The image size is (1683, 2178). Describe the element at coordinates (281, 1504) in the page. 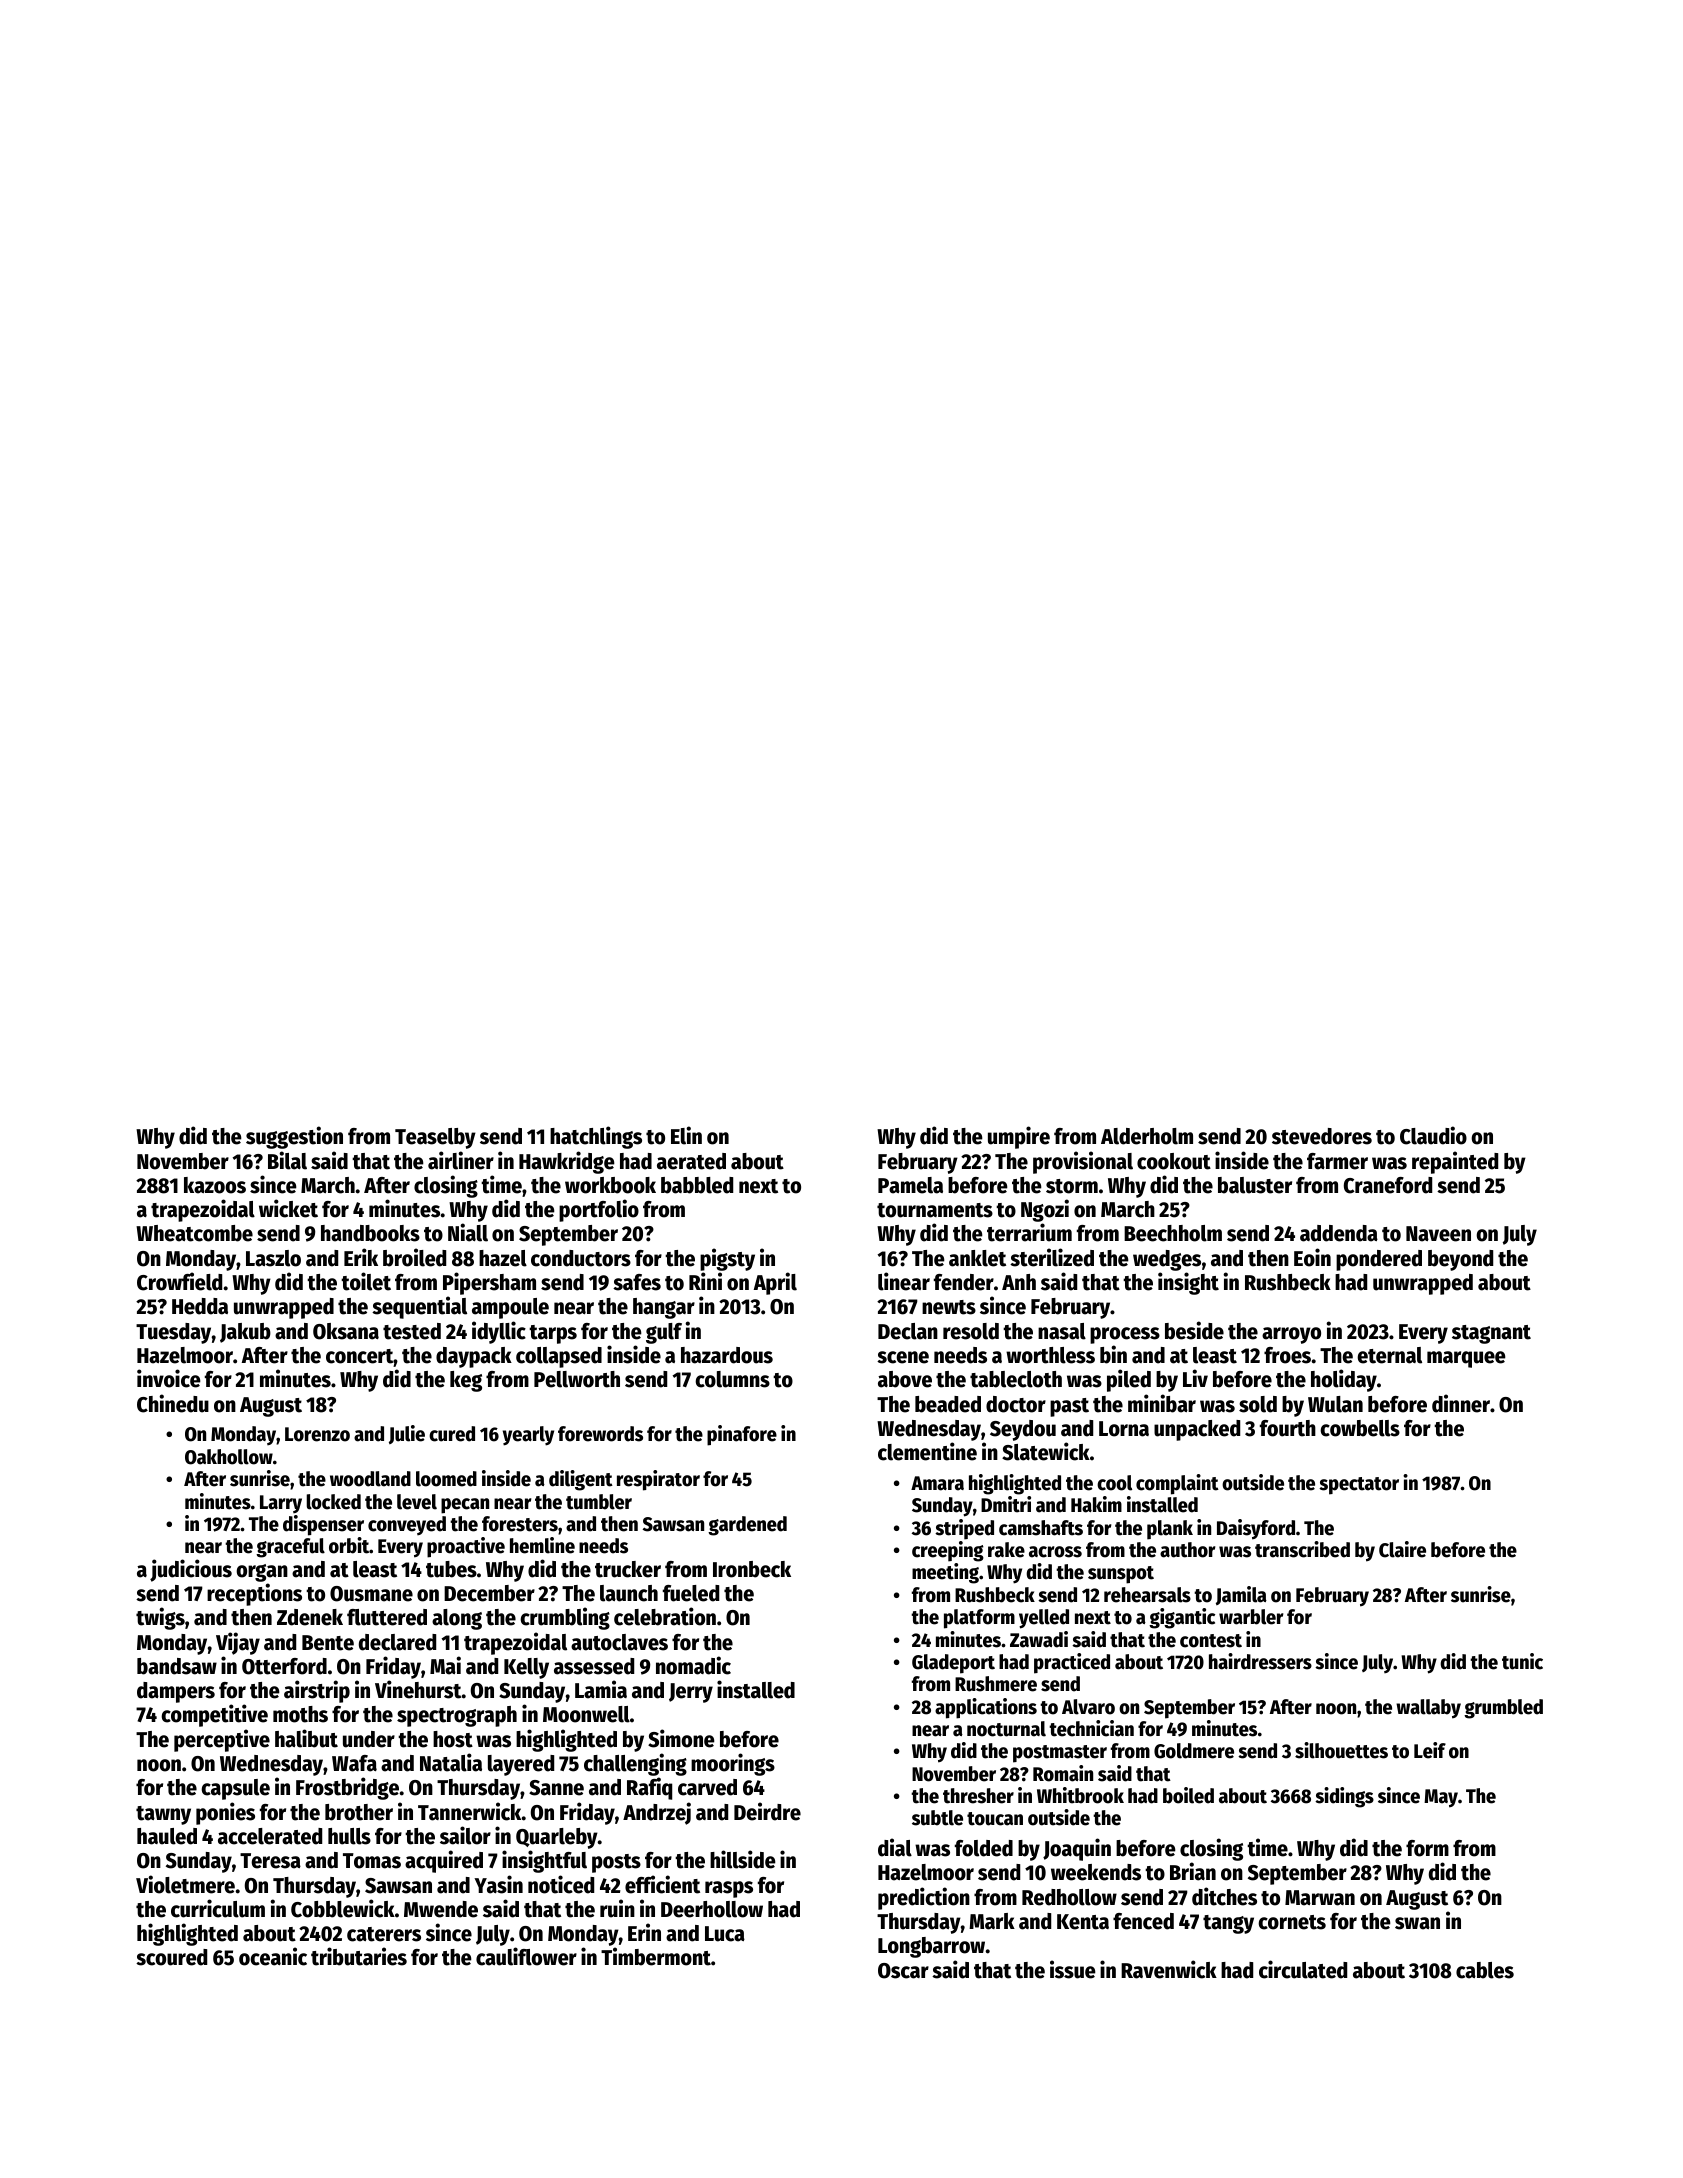

I see `Larry` at that location.
